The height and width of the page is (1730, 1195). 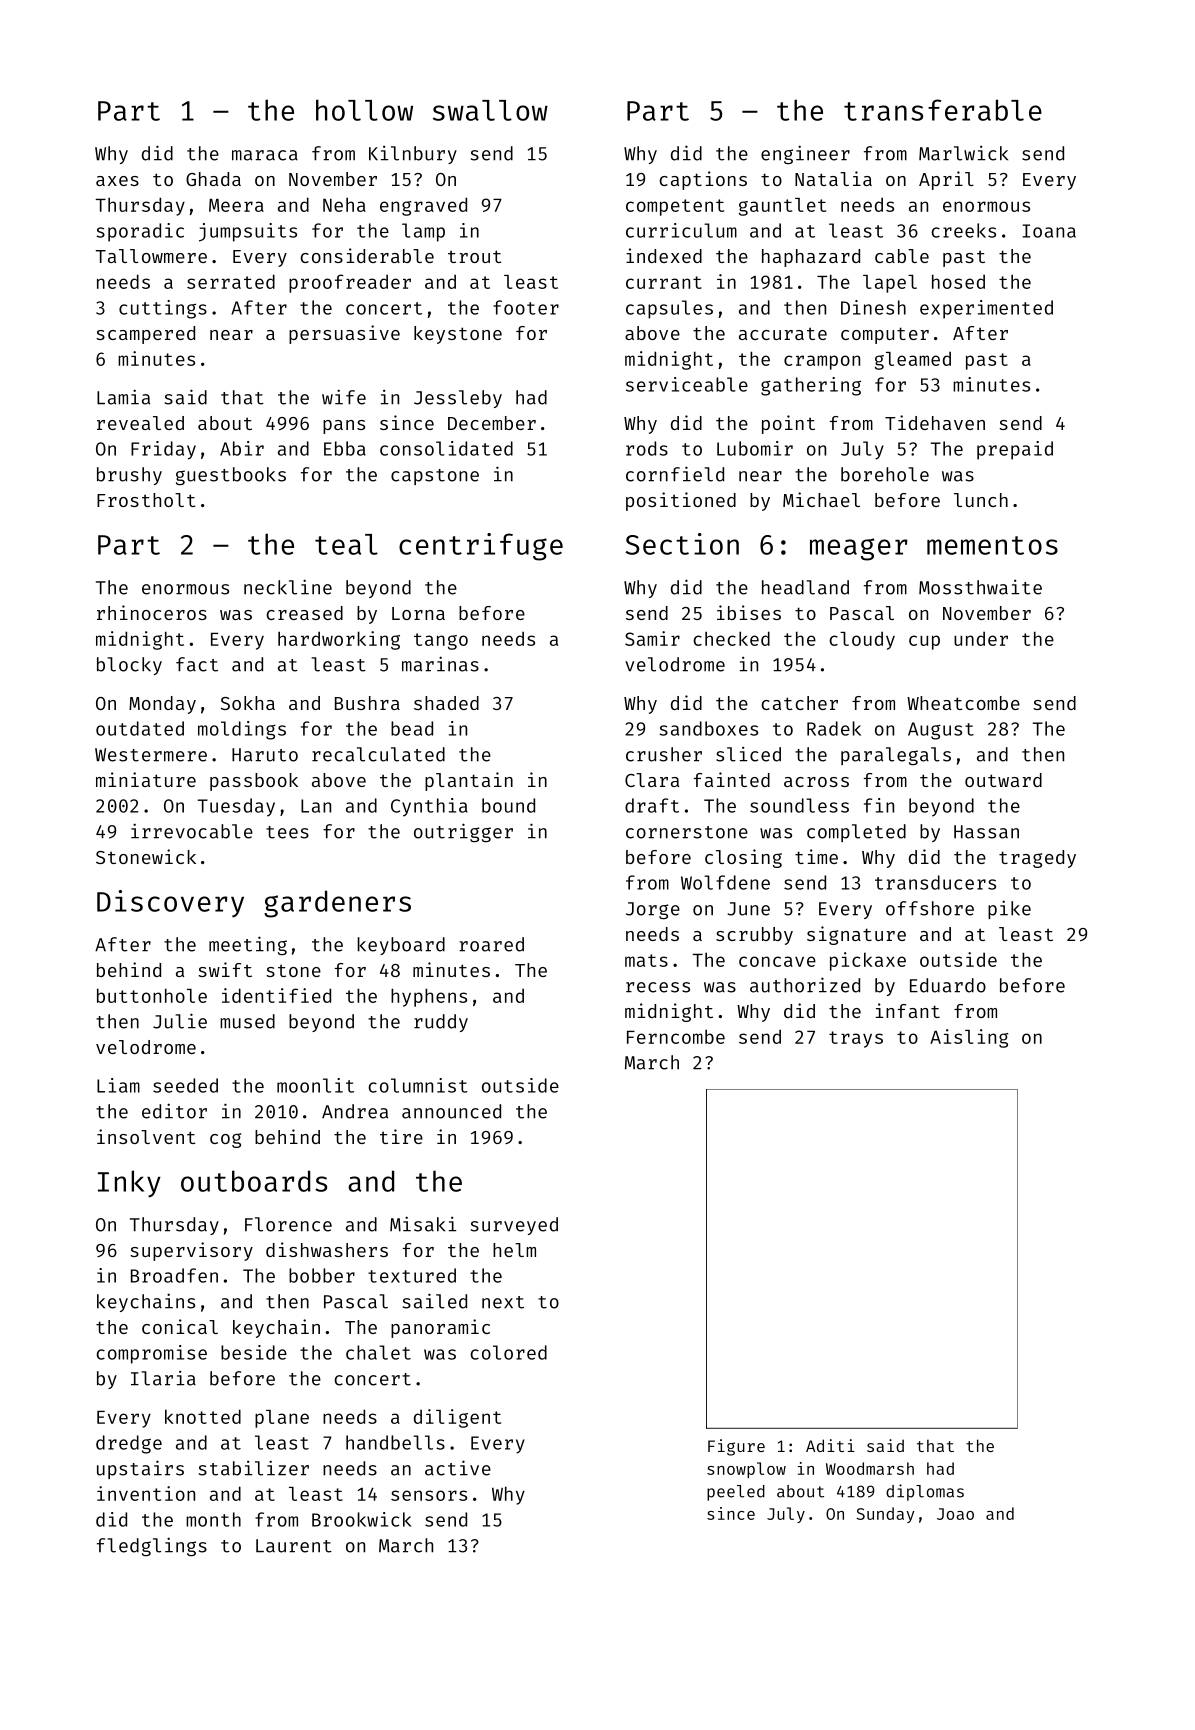 What do you see at coordinates (653, 910) in the page?
I see `Jorge` at bounding box center [653, 910].
